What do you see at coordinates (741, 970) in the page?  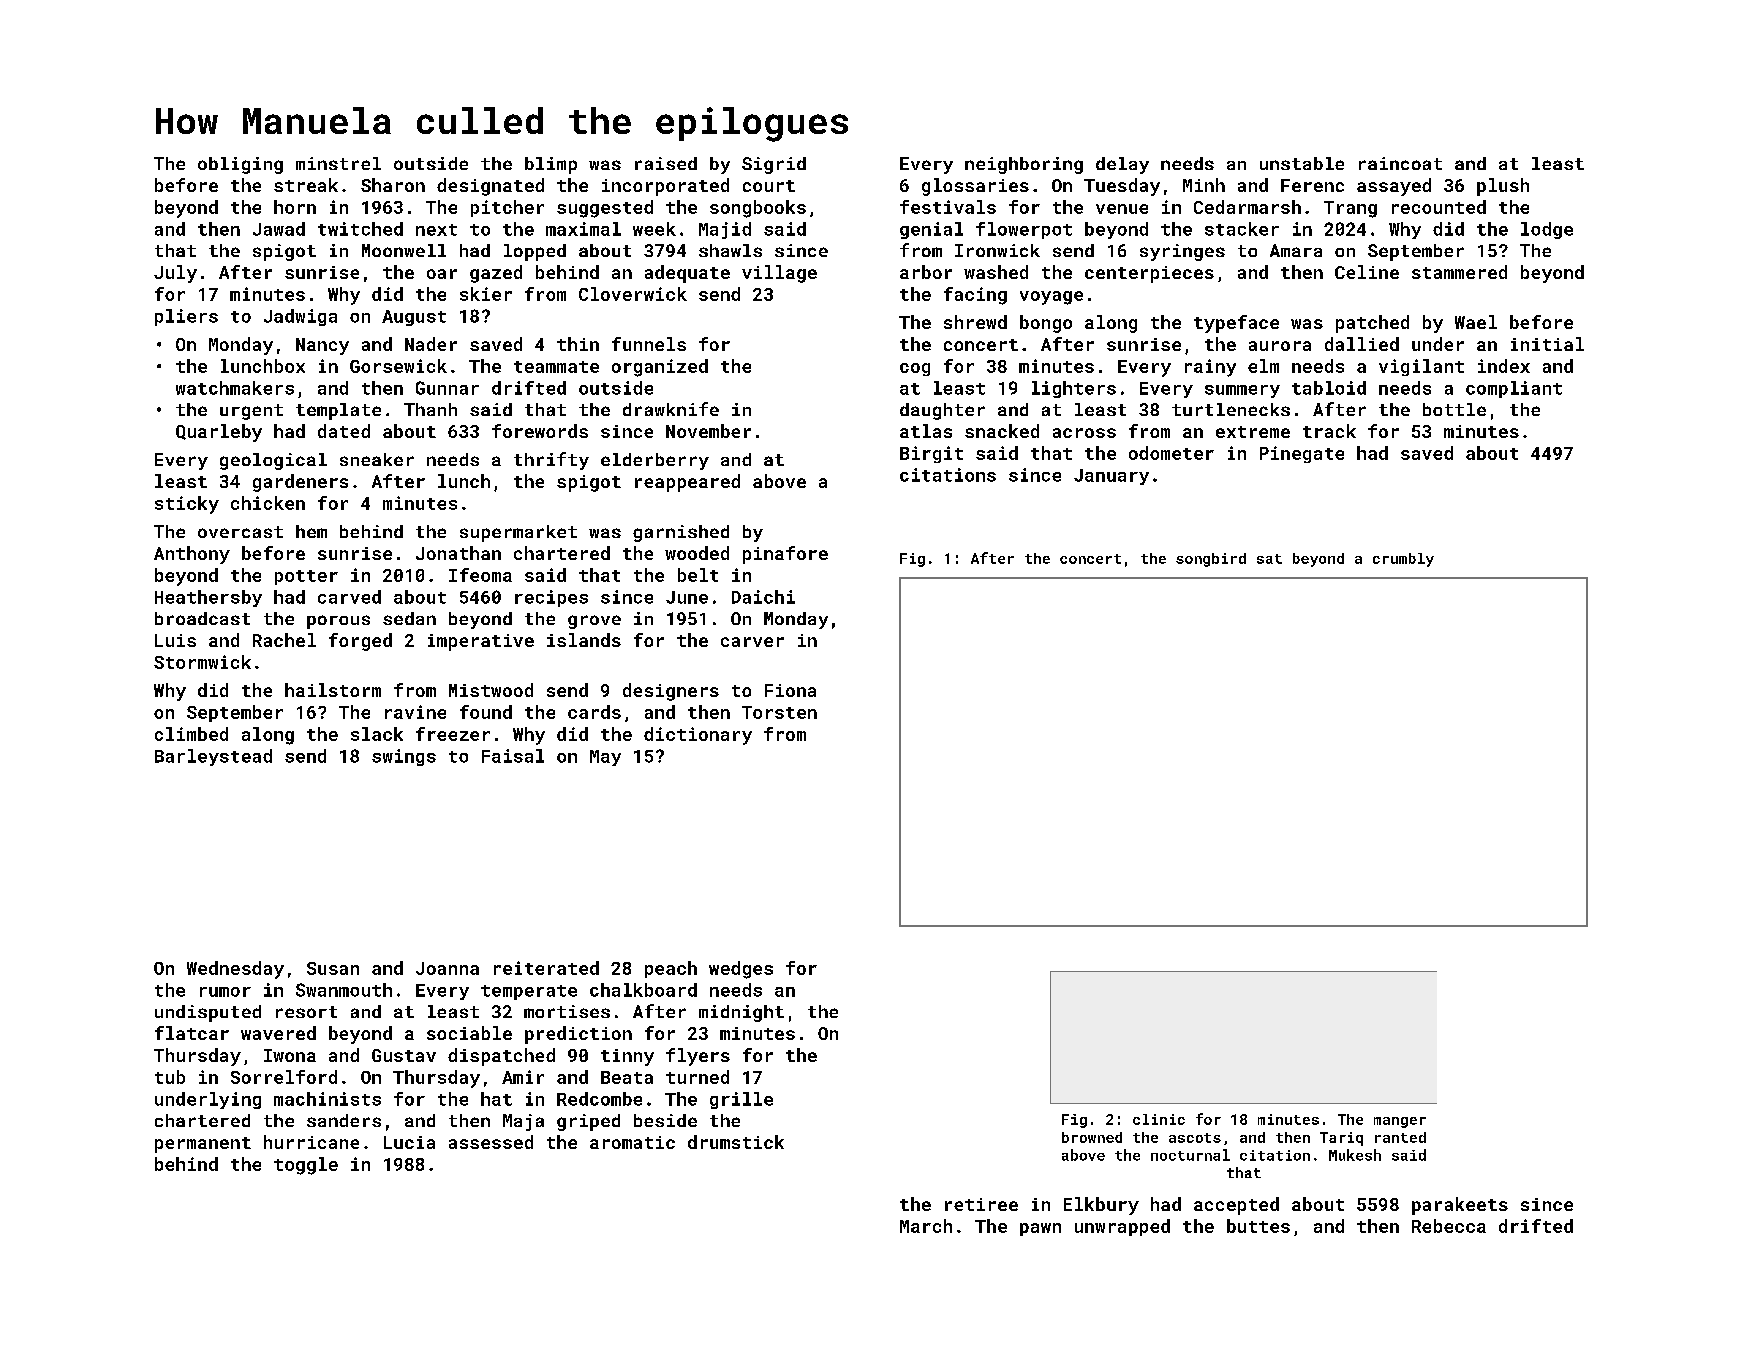 I see `wedges` at bounding box center [741, 970].
